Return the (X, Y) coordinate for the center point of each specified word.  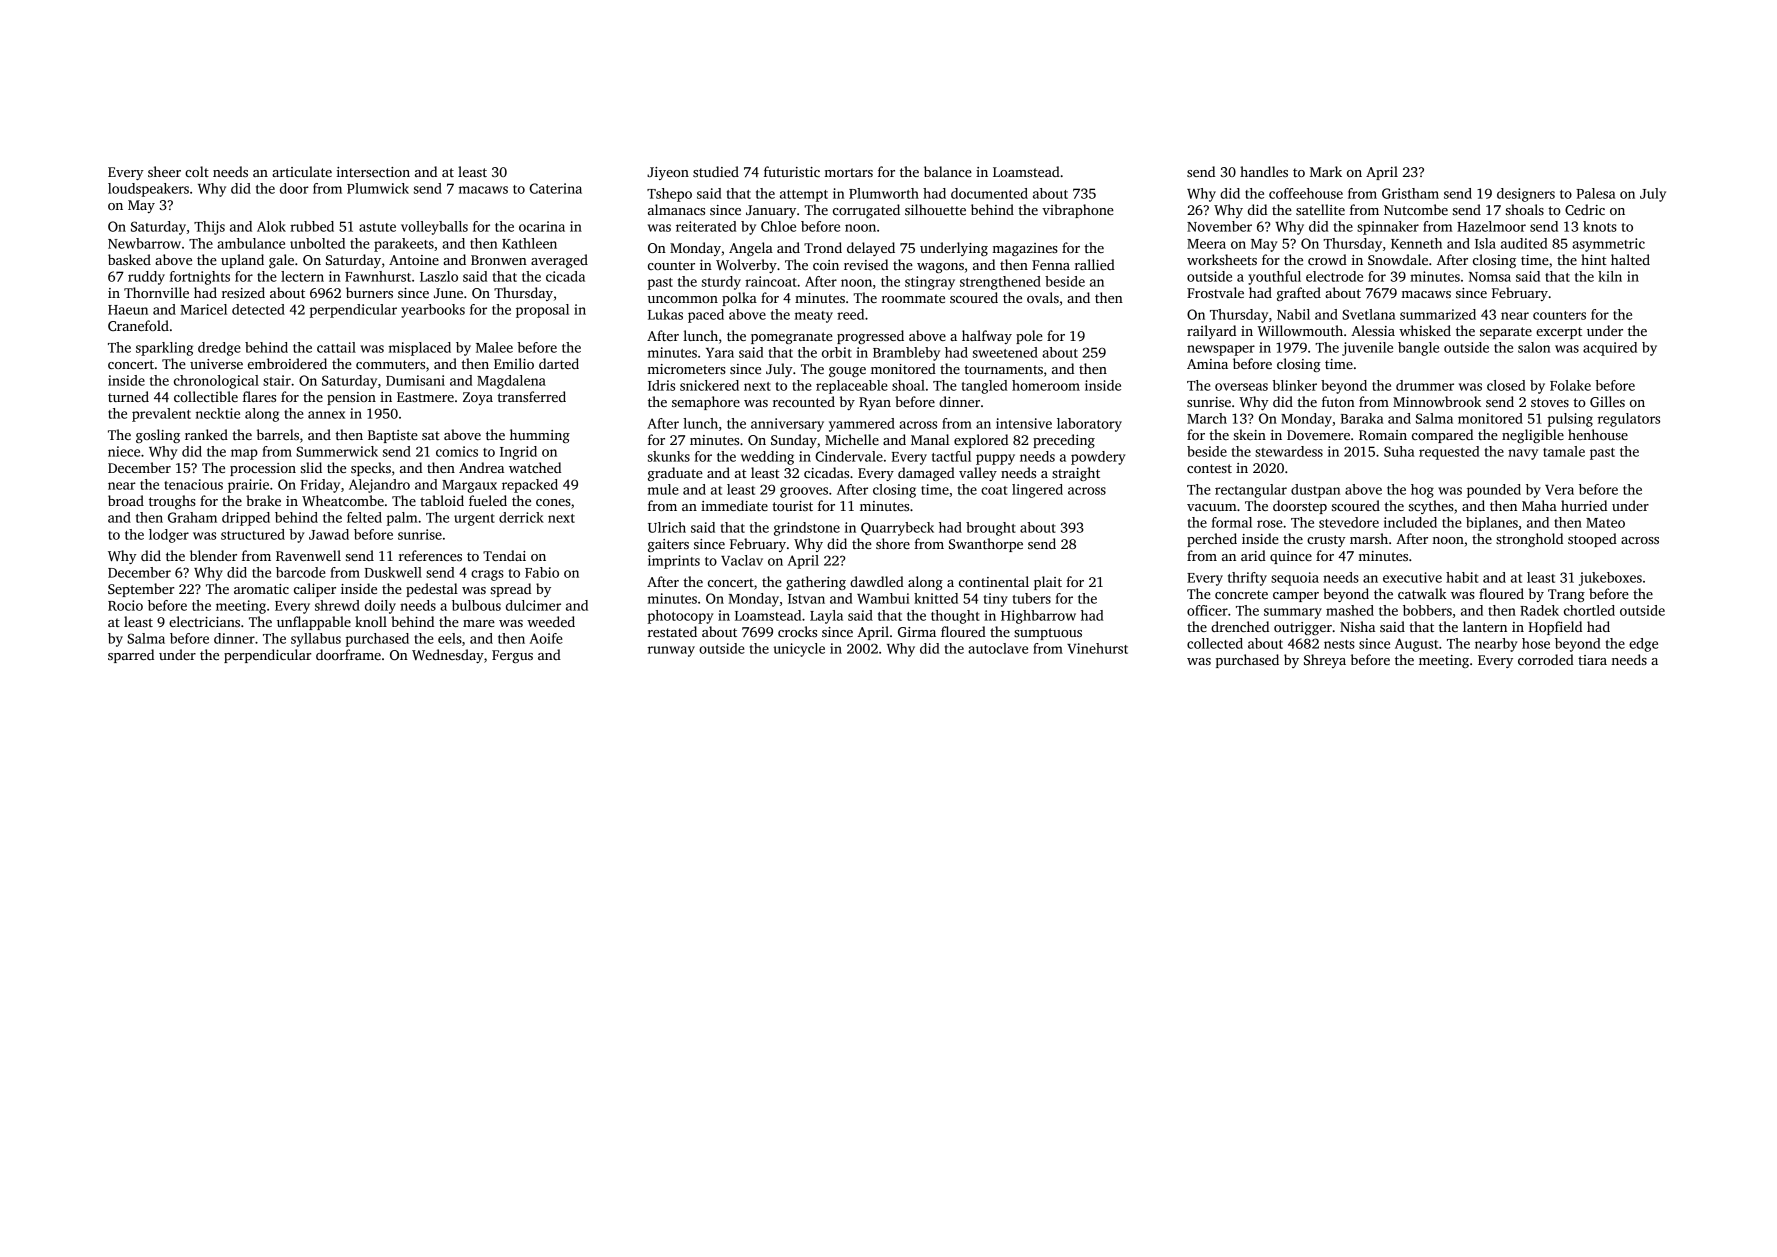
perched (1212, 540)
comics (457, 451)
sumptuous (1048, 634)
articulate (302, 171)
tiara (1592, 660)
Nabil (1293, 314)
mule (663, 489)
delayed (871, 249)
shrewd (337, 605)
